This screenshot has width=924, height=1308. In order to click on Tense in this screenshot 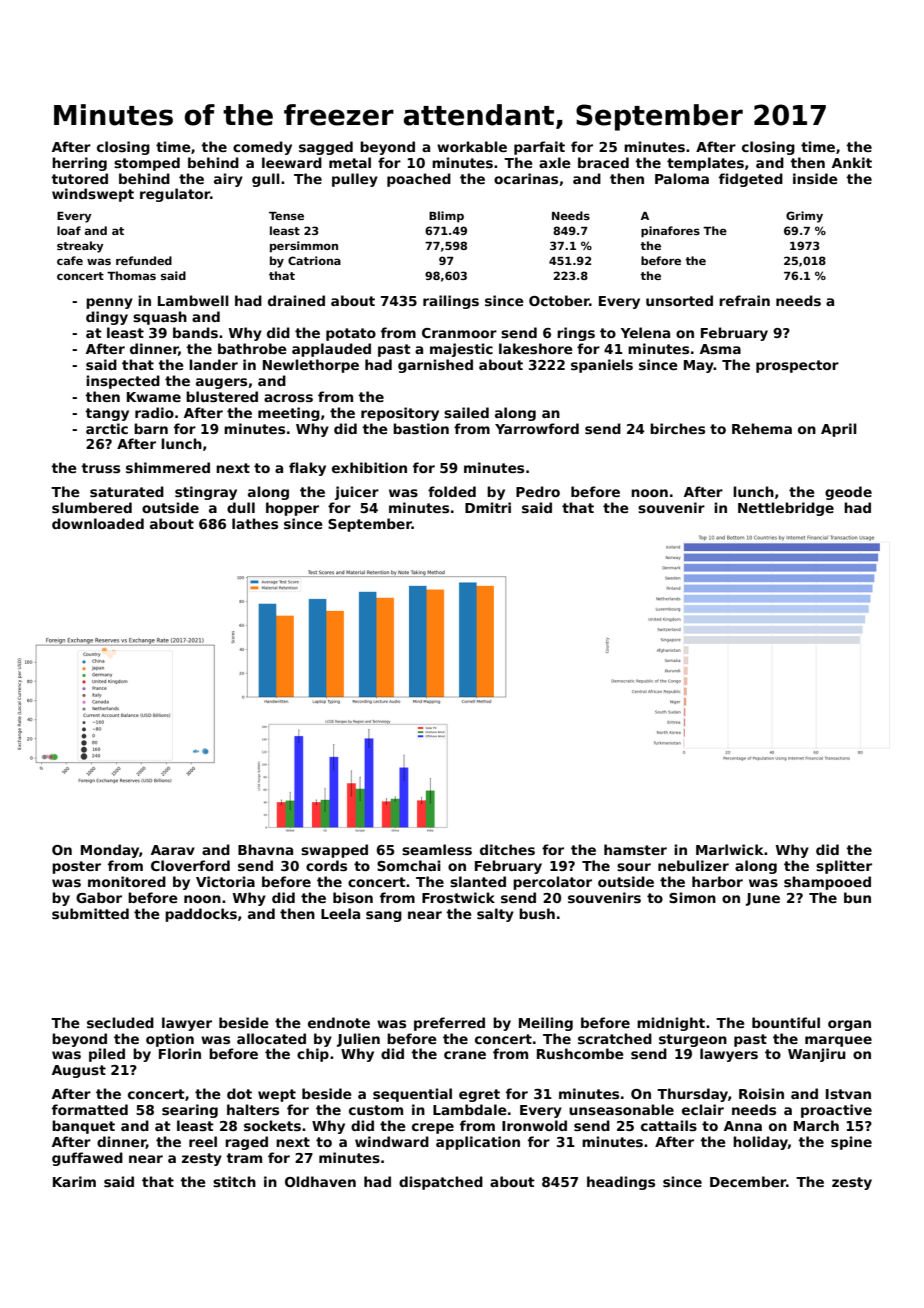, I will do `click(286, 216)`.
